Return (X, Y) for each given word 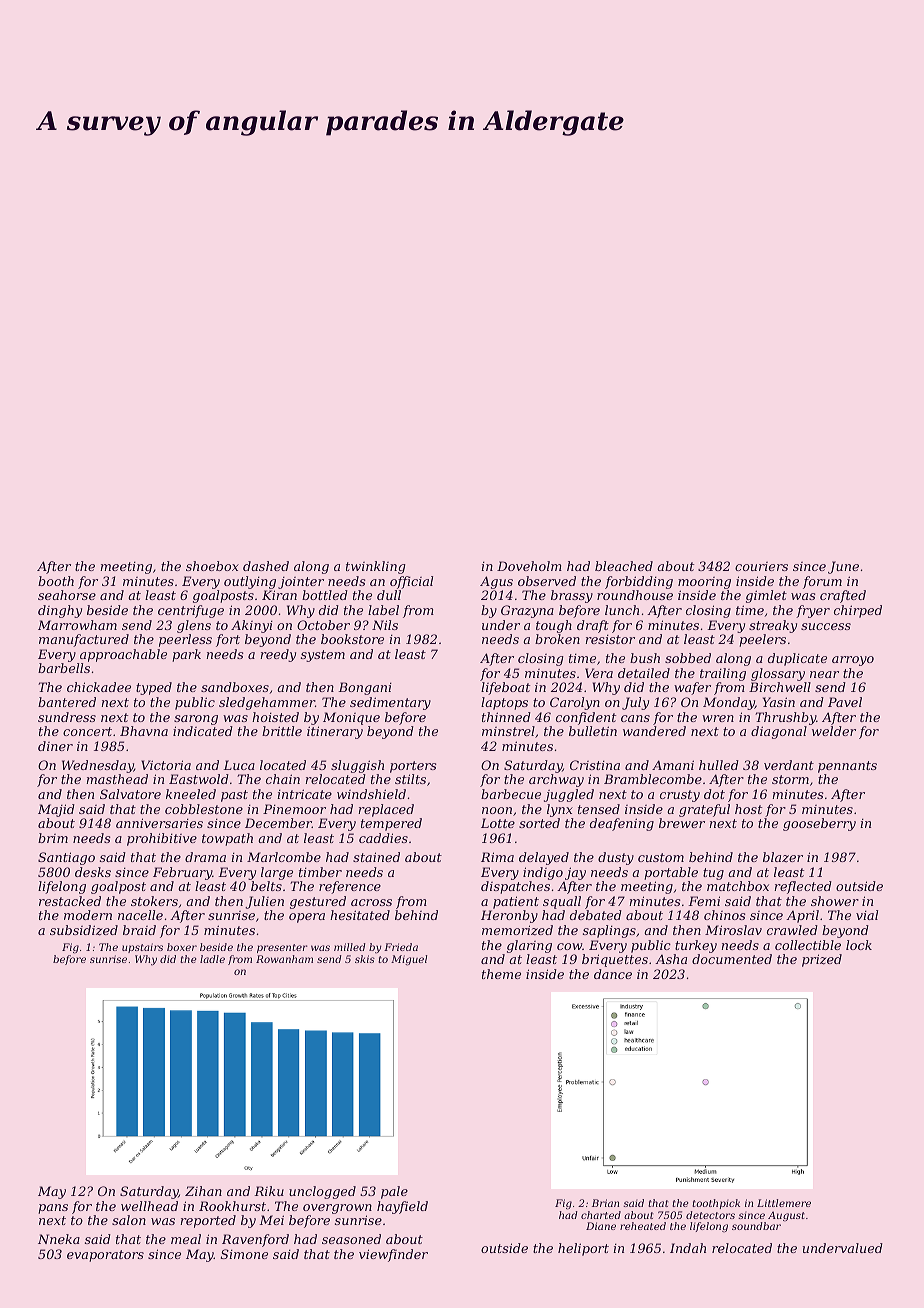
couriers (761, 566)
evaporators (105, 1256)
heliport (583, 1249)
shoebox (212, 566)
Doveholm (529, 566)
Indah (688, 1248)
